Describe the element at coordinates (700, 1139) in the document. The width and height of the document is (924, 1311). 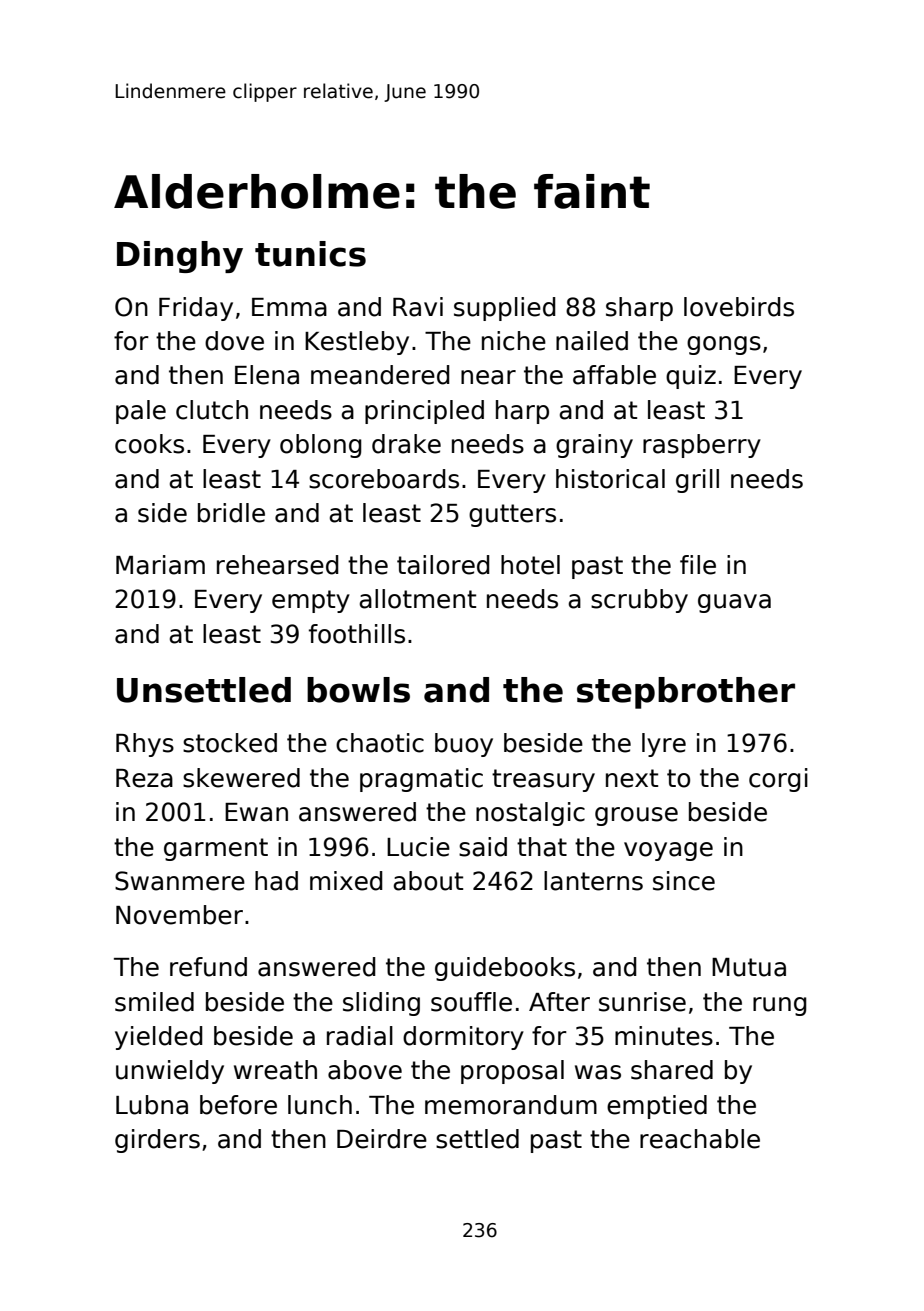
I see `reachable` at that location.
